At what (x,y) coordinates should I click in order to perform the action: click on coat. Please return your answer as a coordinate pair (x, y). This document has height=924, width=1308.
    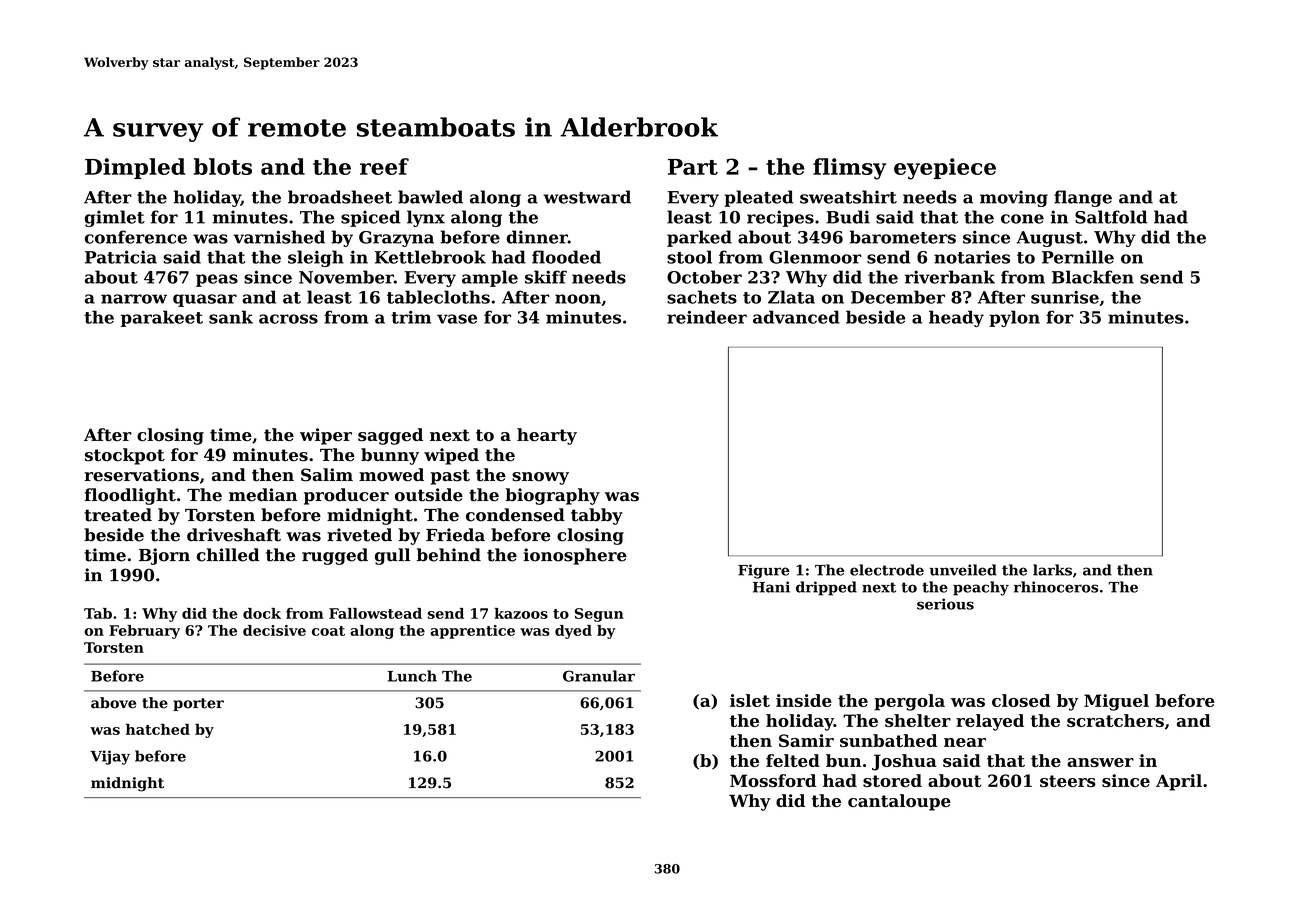
    Looking at the image, I should click on (328, 631).
